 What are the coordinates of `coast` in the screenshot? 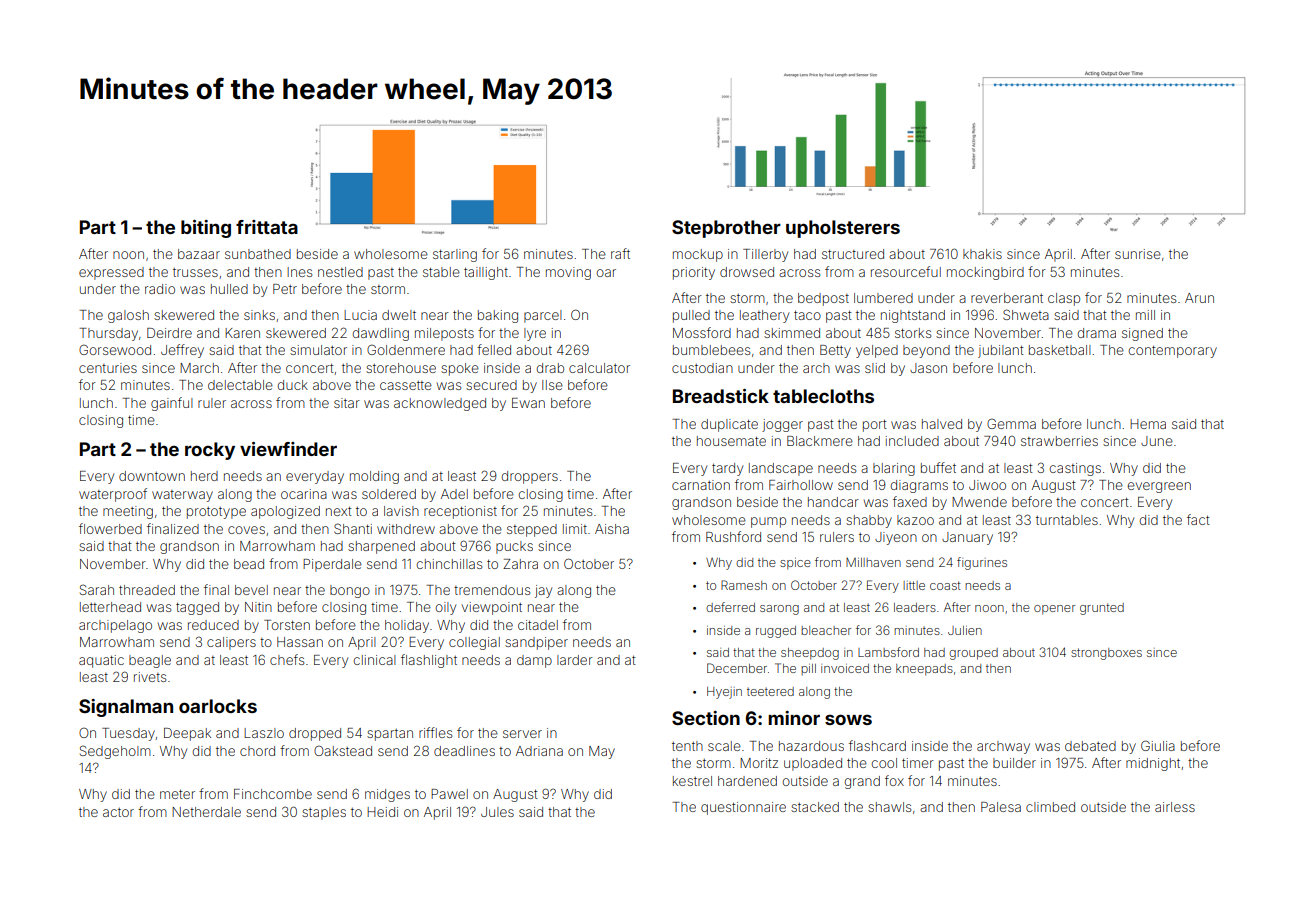 It's located at (945, 585).
